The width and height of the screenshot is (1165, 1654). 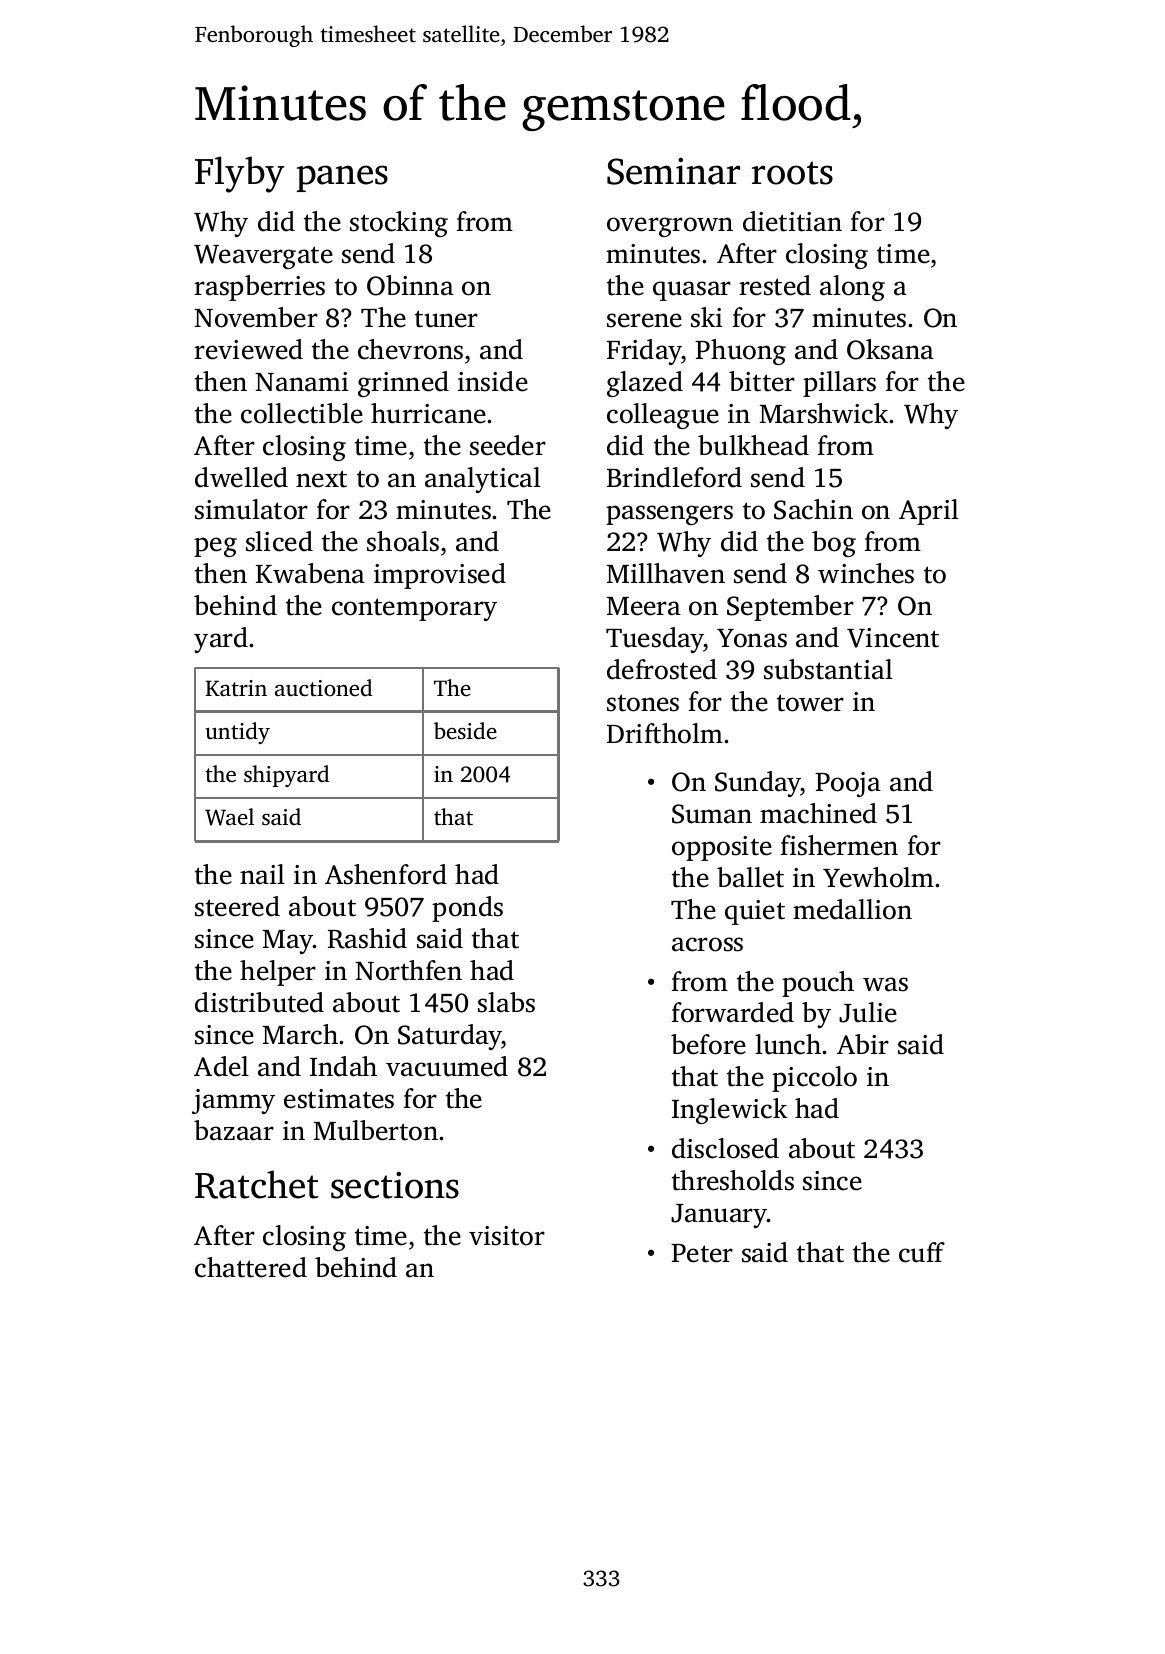 What do you see at coordinates (399, 224) in the screenshot?
I see `stocking` at bounding box center [399, 224].
